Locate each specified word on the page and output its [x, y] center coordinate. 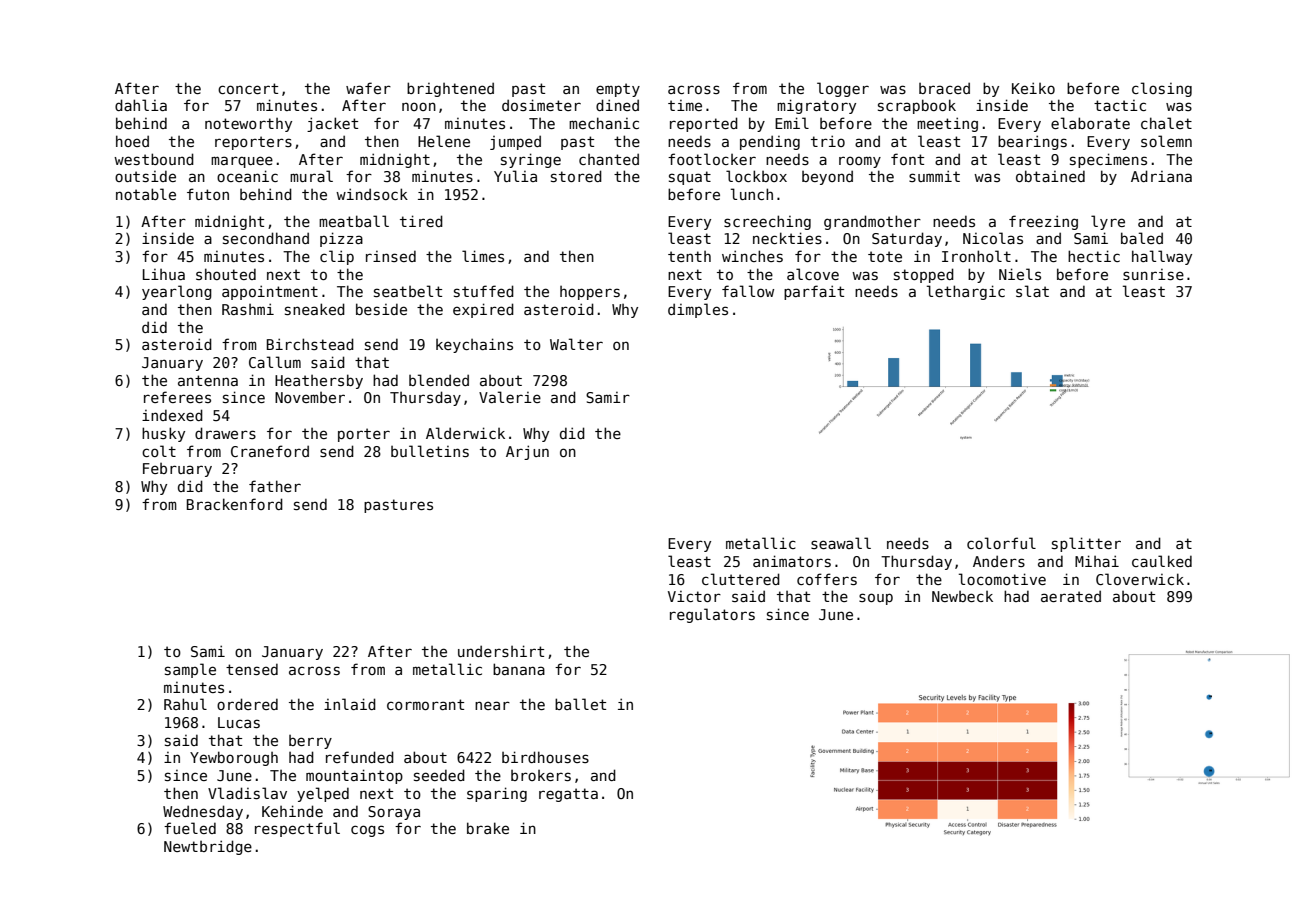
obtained [1050, 176]
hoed [132, 141]
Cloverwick [1140, 579]
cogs [367, 831]
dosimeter [541, 105]
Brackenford [235, 504]
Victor [694, 596]
